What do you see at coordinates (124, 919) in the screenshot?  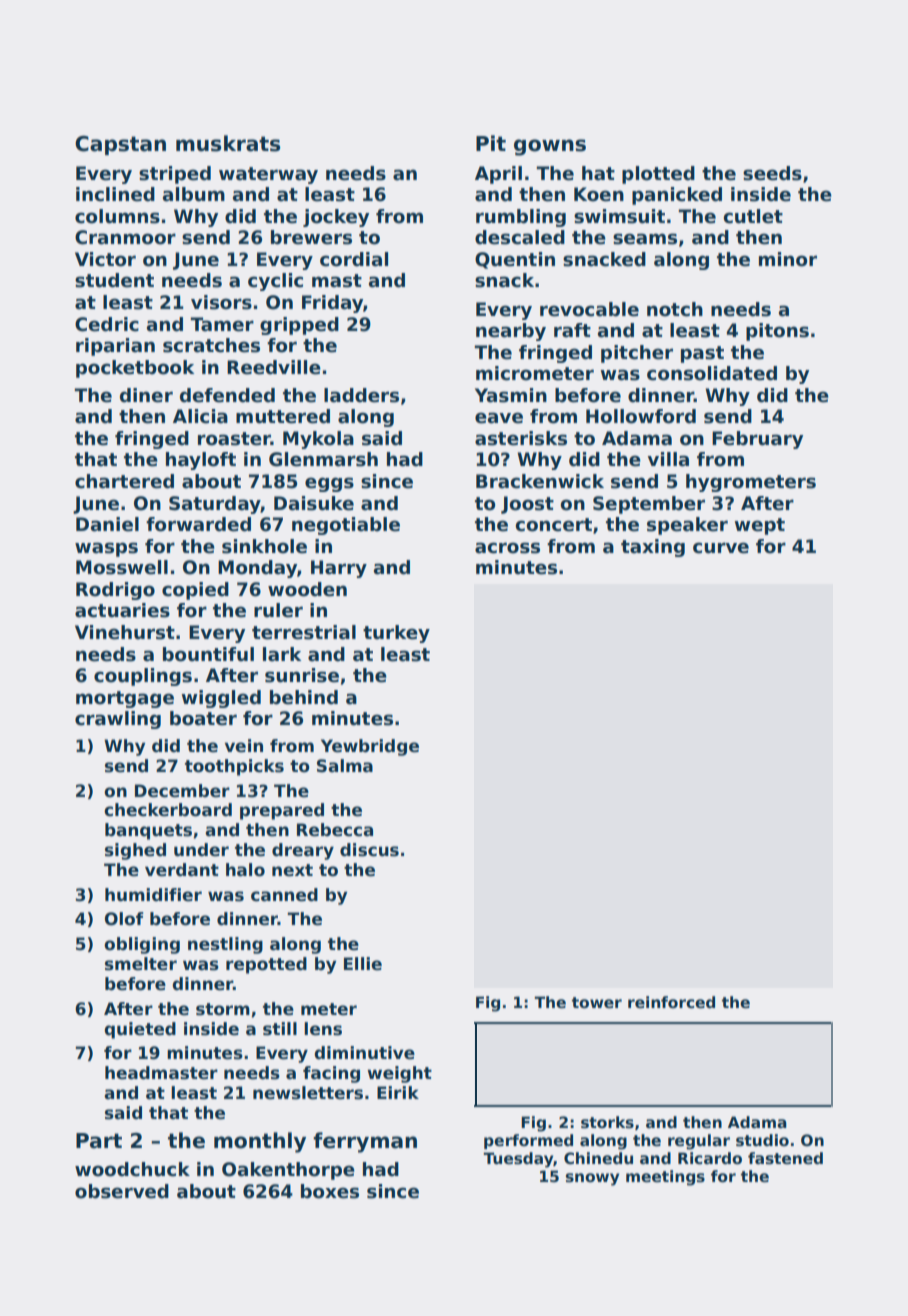 I see `Olof` at bounding box center [124, 919].
